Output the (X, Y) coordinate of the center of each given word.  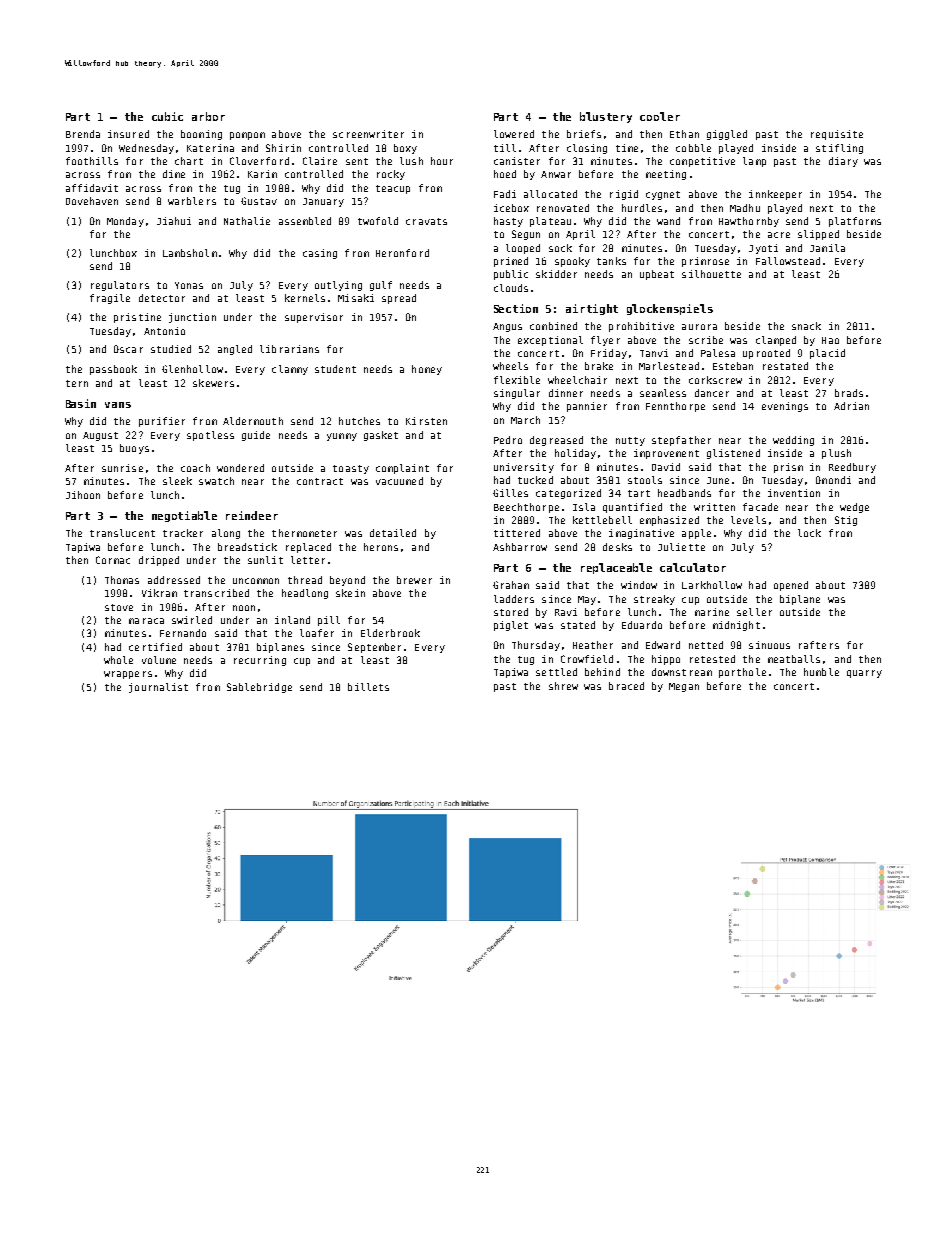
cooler (660, 116)
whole (118, 660)
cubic (167, 116)
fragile (110, 299)
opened (791, 586)
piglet (511, 626)
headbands (684, 493)
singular (517, 394)
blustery (606, 117)
